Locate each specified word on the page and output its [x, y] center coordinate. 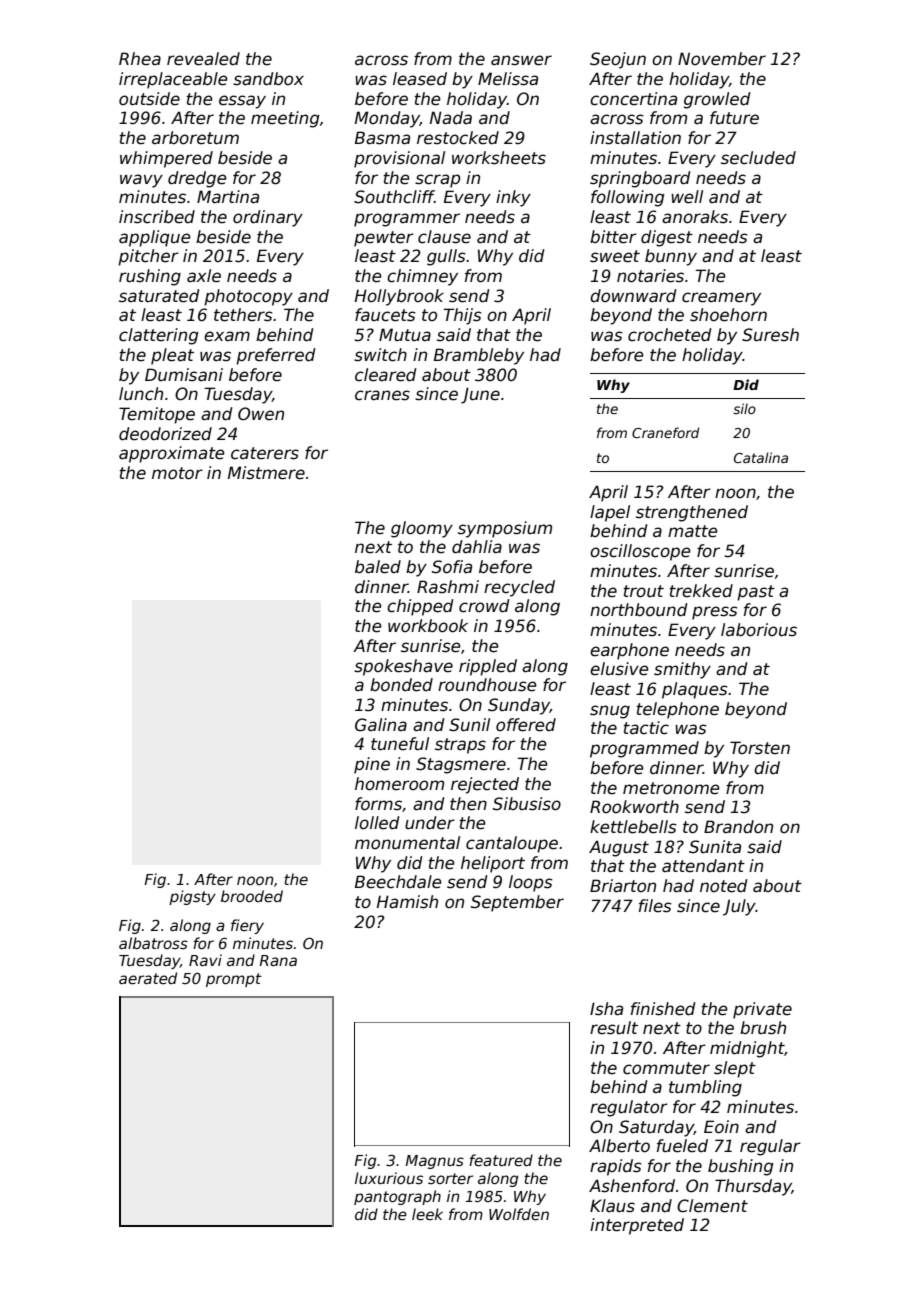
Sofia [452, 567]
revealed [203, 59]
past [756, 593]
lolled [377, 823]
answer [521, 60]
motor [177, 473]
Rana [278, 960]
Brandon [738, 827]
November [722, 59]
